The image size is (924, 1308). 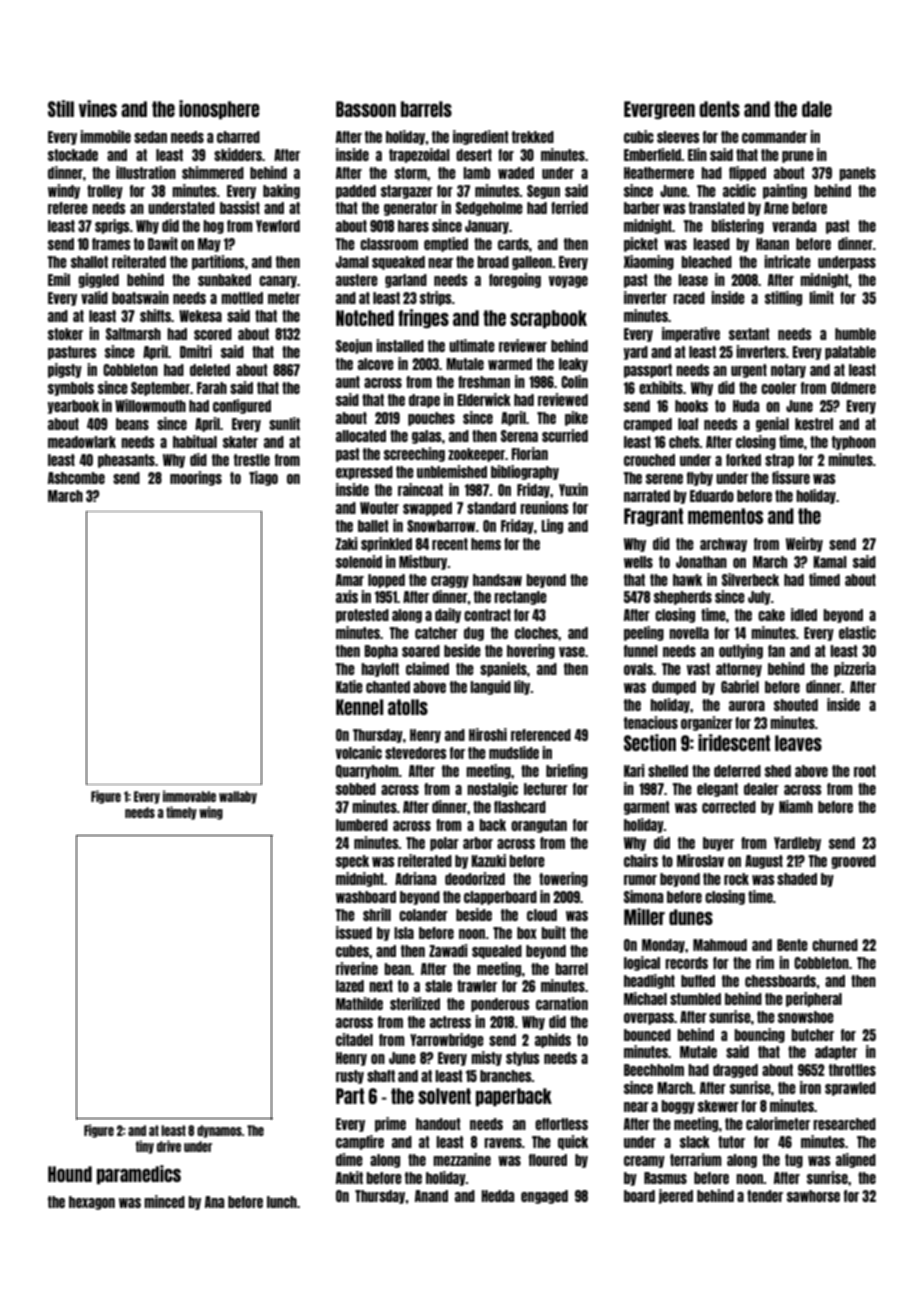 What do you see at coordinates (366, 109) in the page?
I see `Bassoon` at bounding box center [366, 109].
